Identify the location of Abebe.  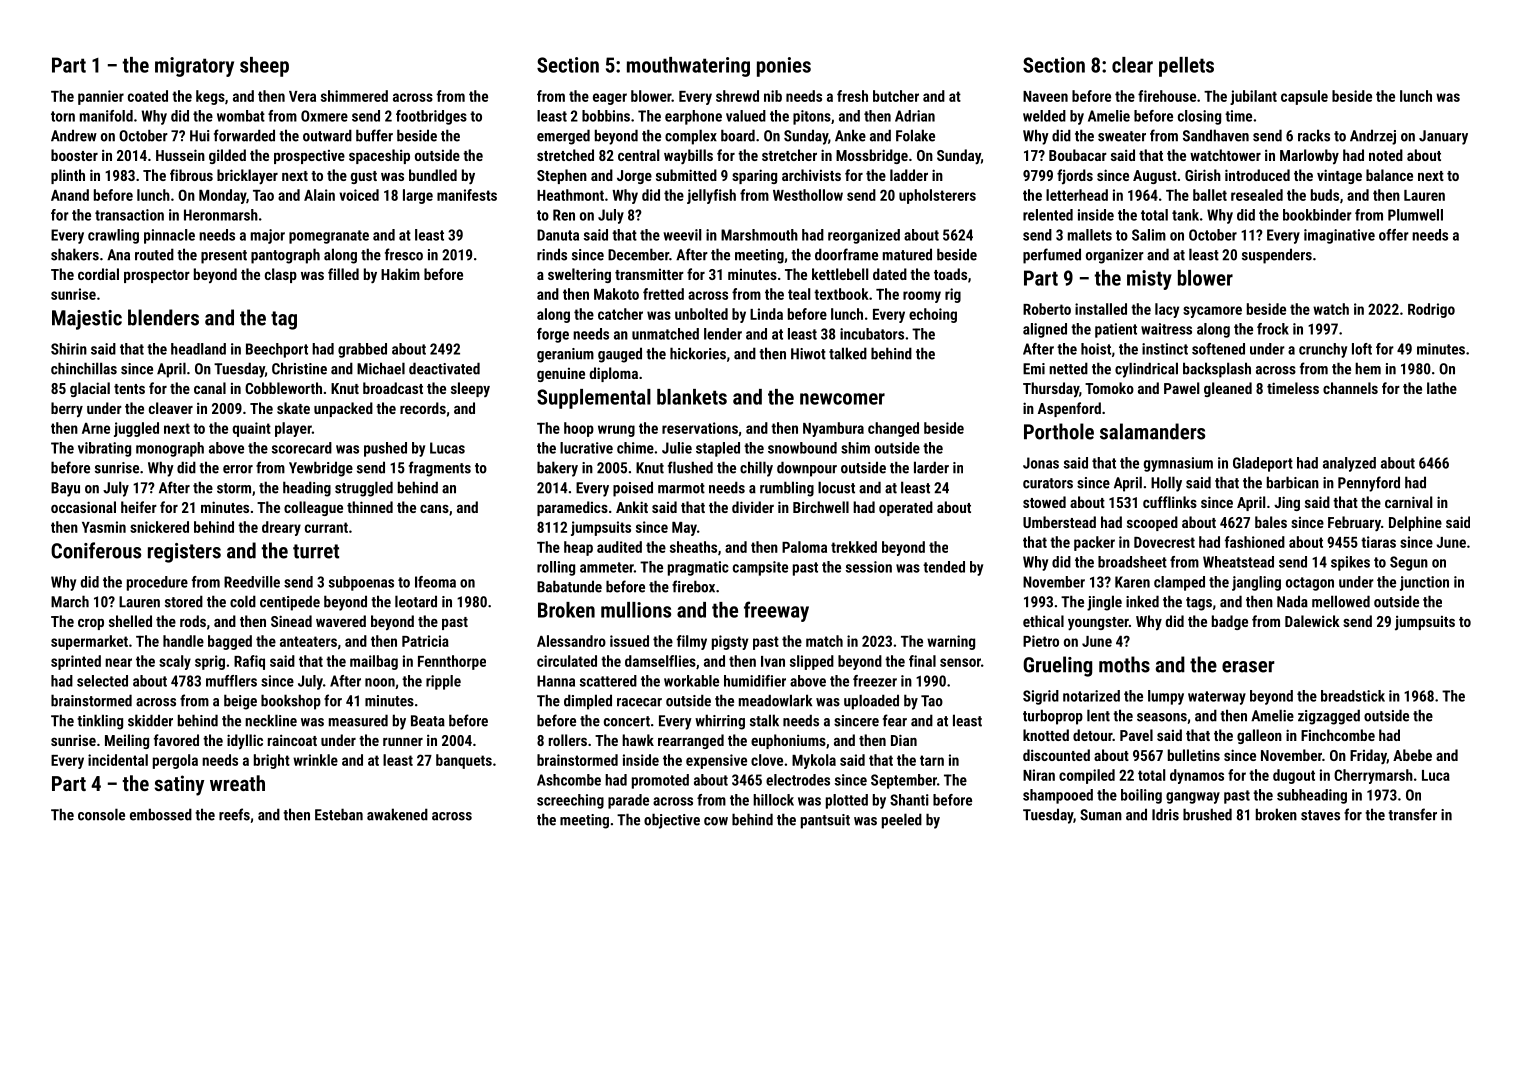
(1412, 755).
